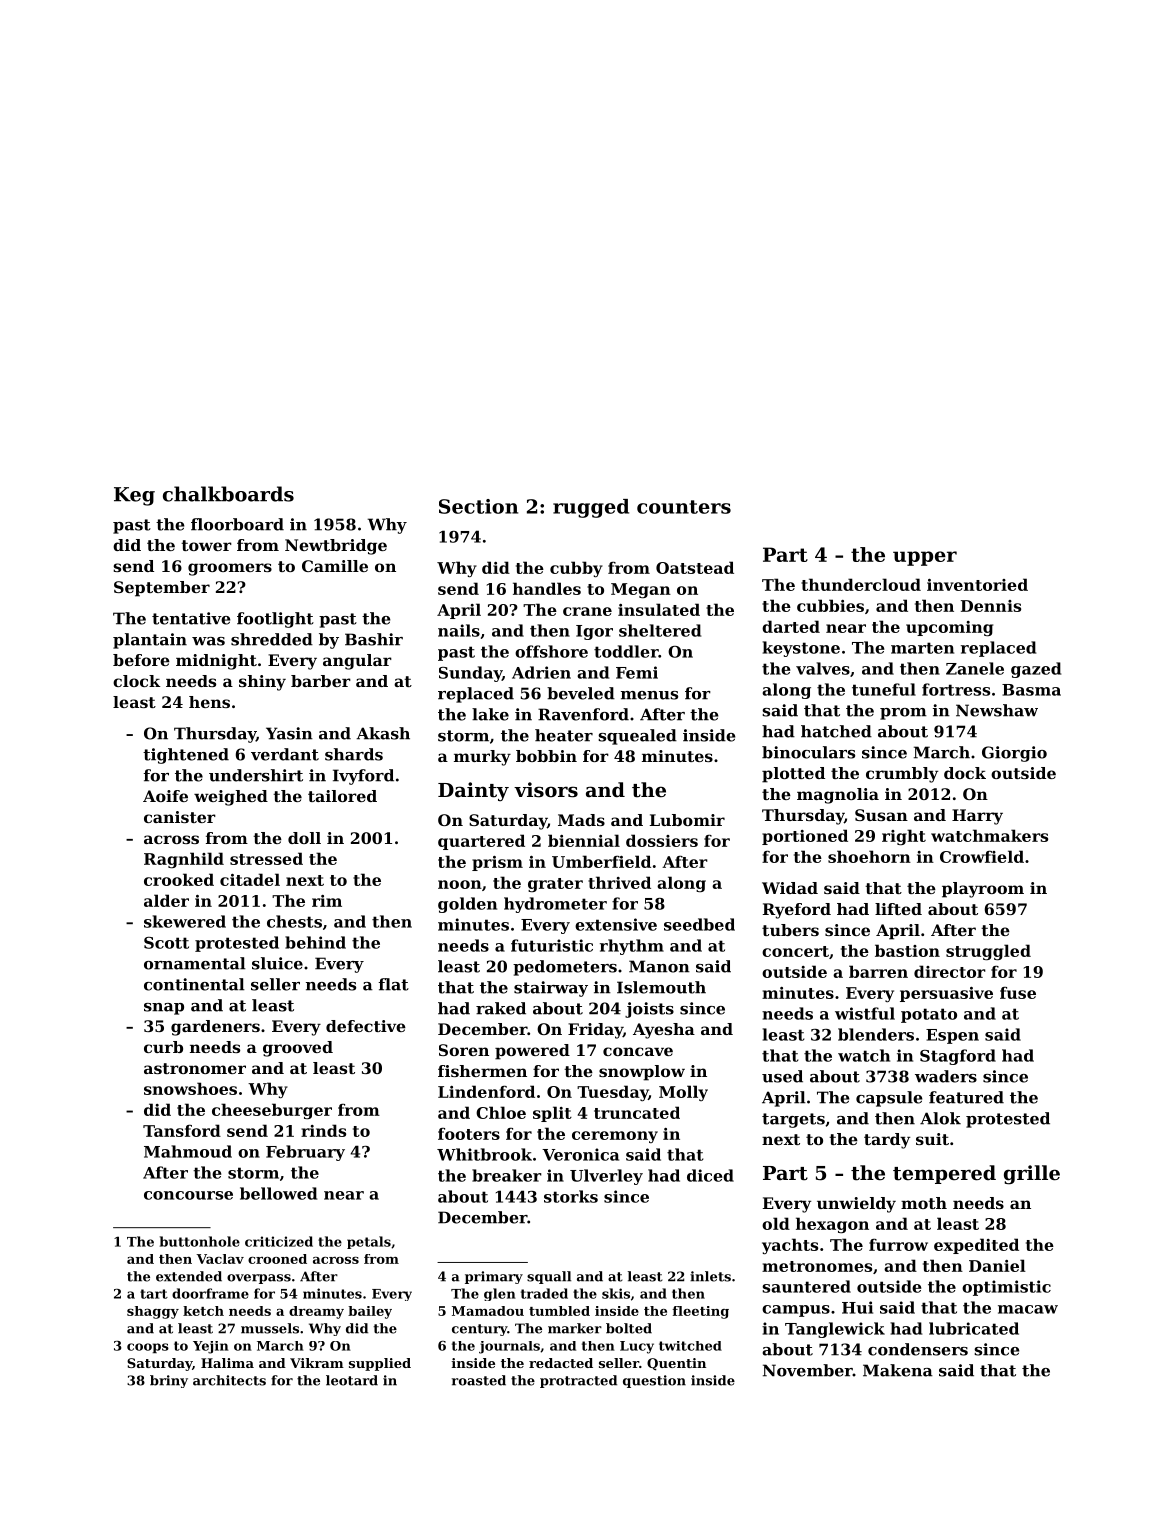 The width and height of the document is (1175, 1521). I want to click on bailey, so click(370, 1312).
